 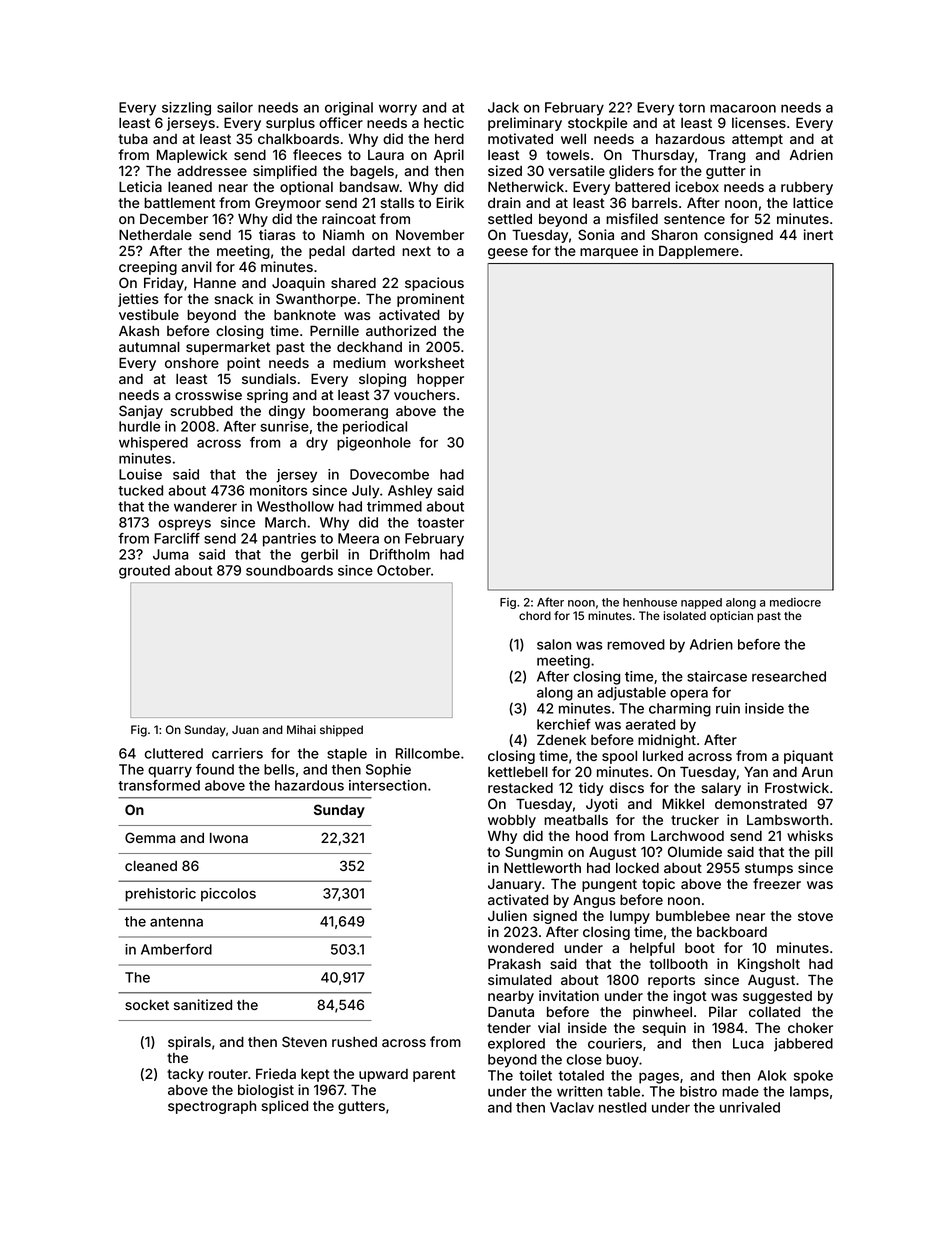 What do you see at coordinates (535, 615) in the page?
I see `chord` at bounding box center [535, 615].
